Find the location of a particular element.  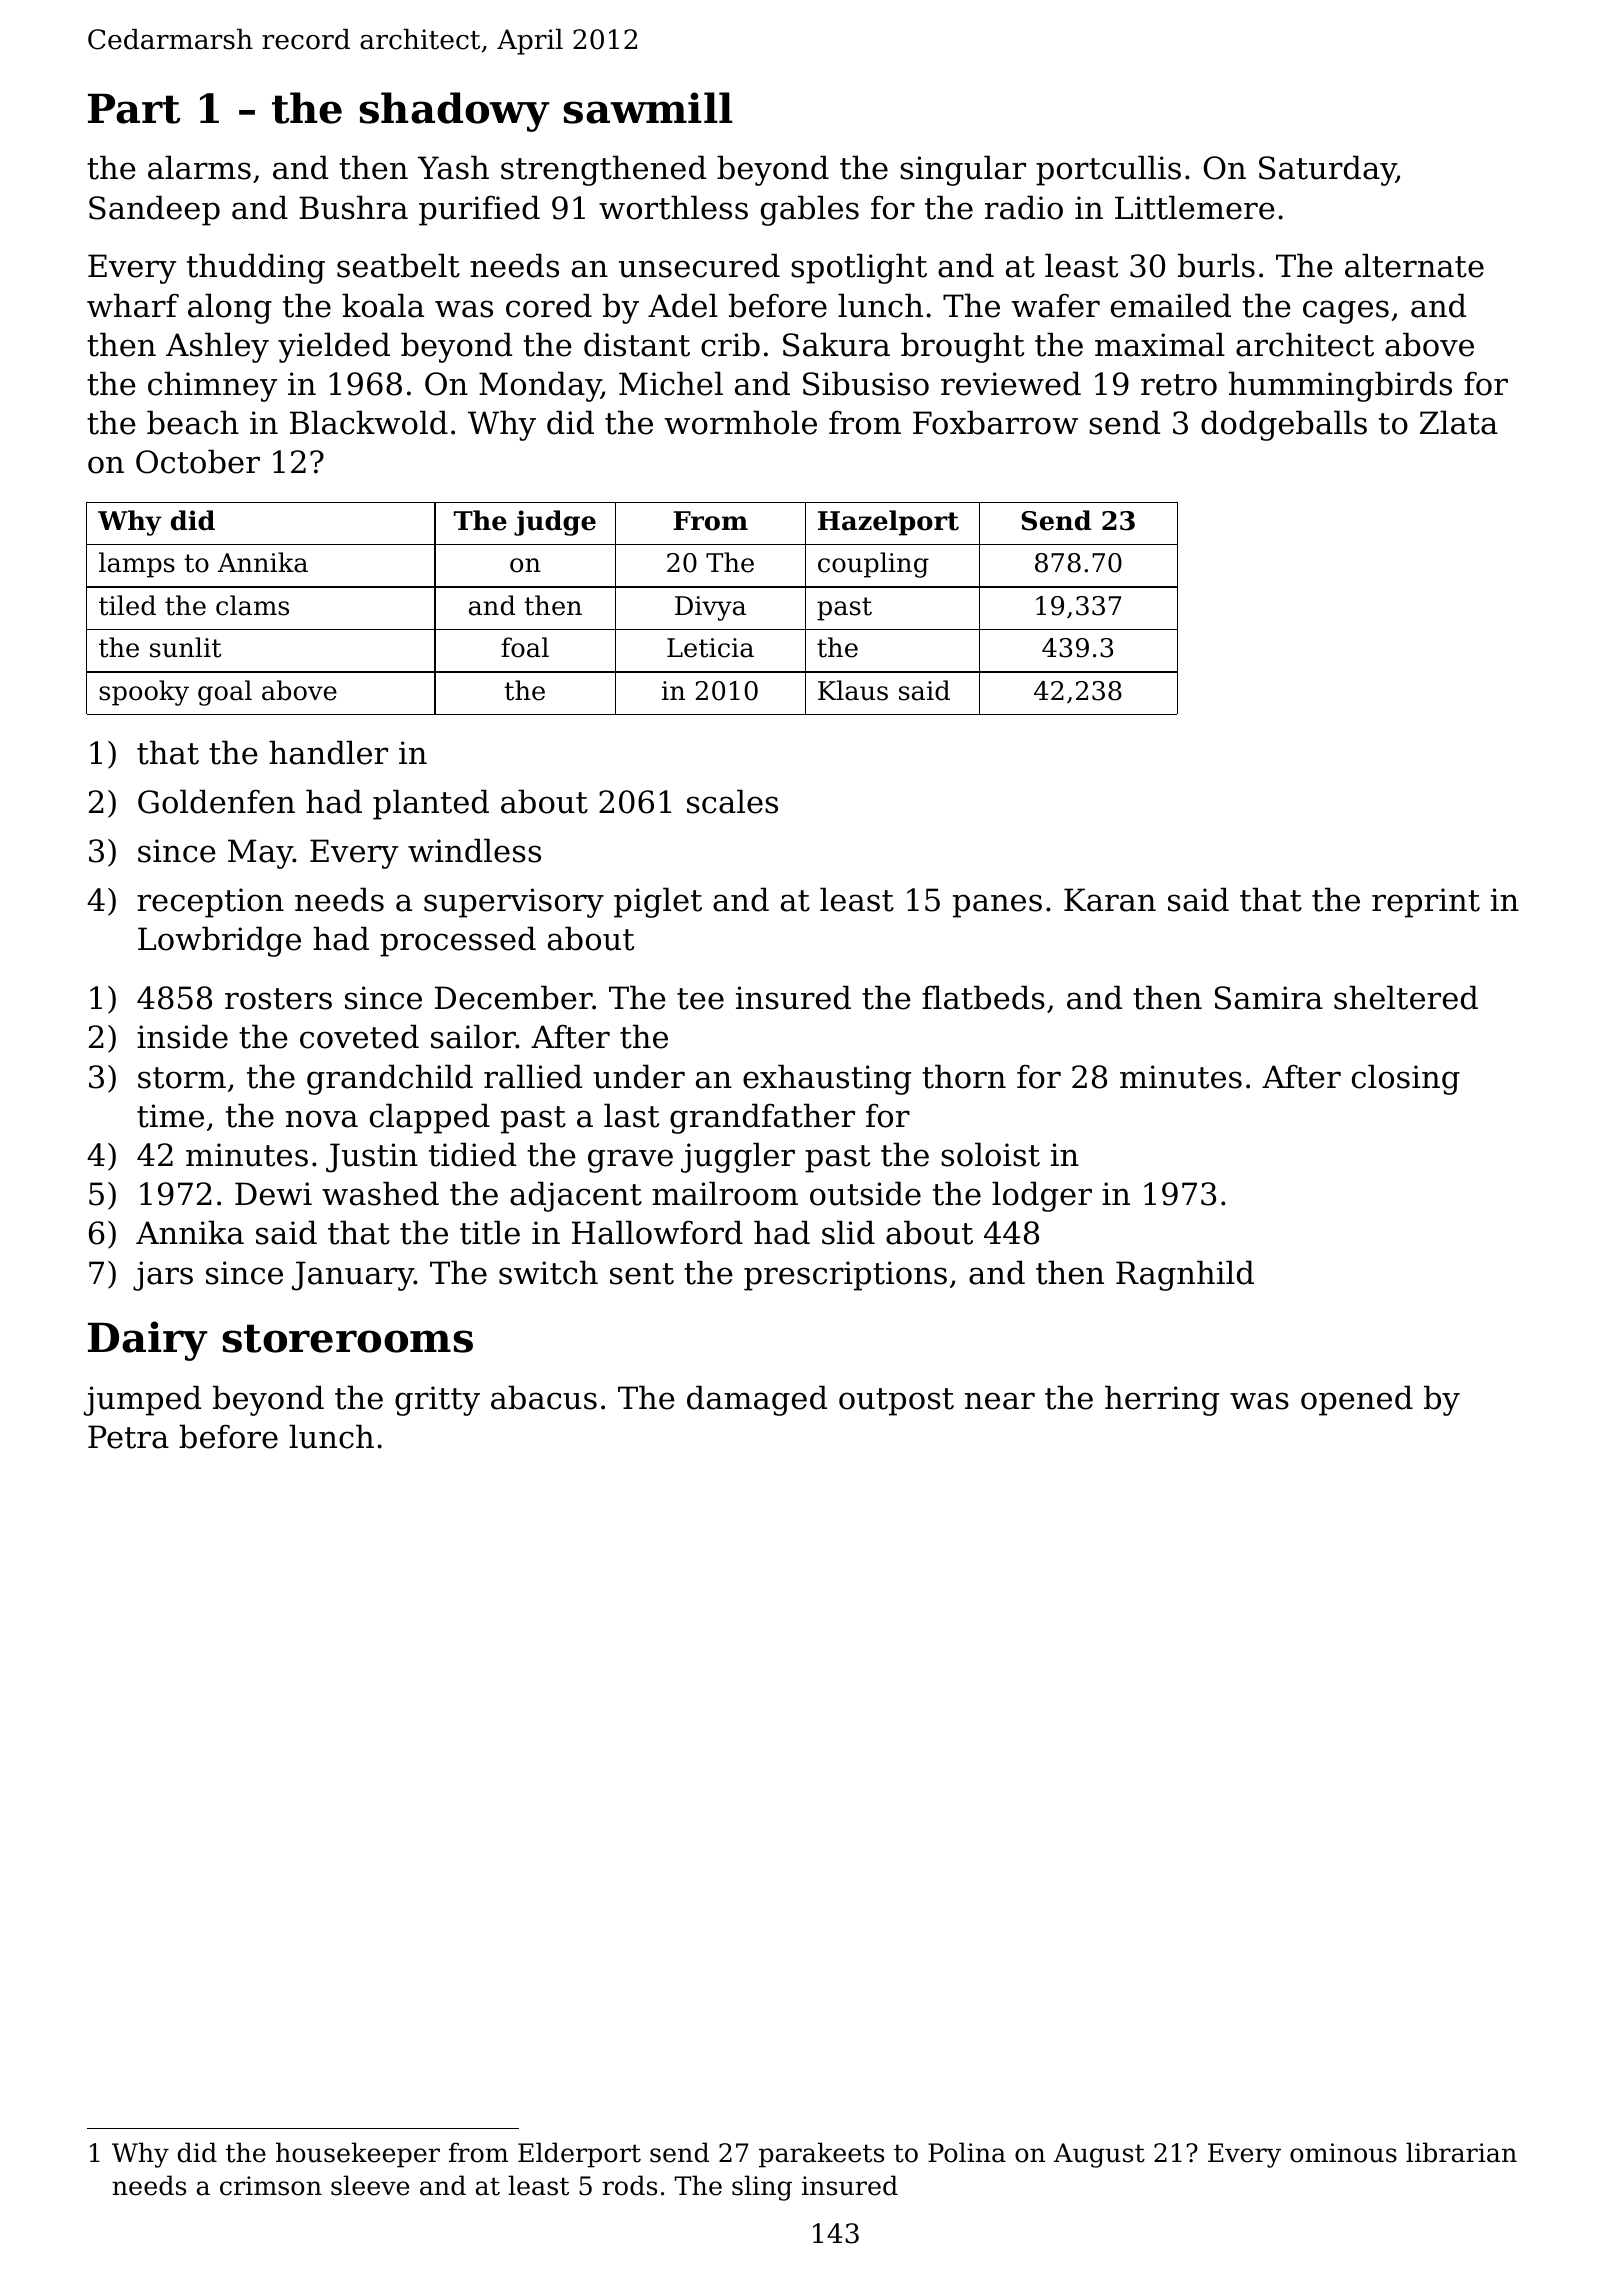

Ragnhild is located at coordinates (1185, 1275).
